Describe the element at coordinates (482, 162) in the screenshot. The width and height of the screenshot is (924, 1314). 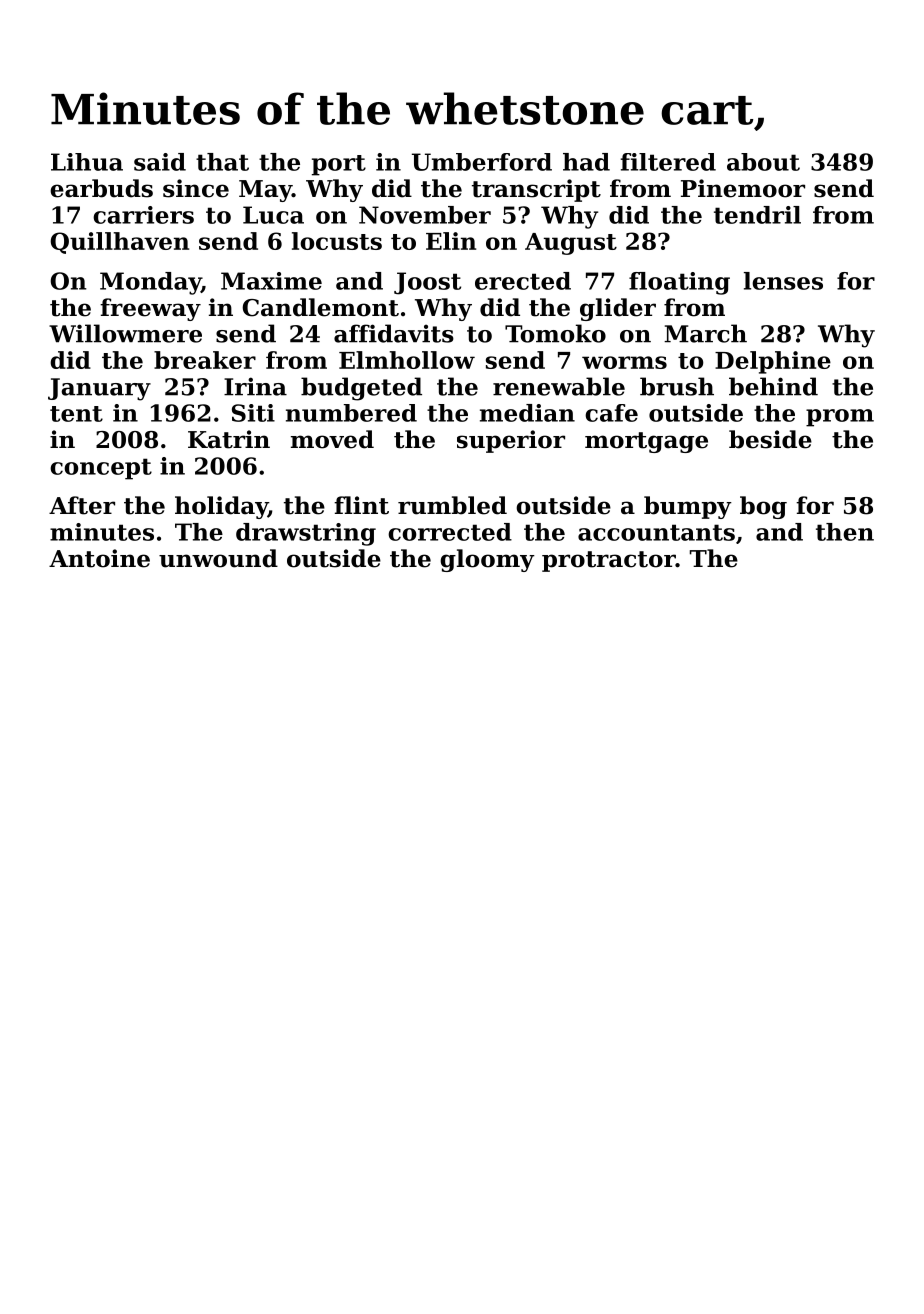
I see `Umberford` at that location.
